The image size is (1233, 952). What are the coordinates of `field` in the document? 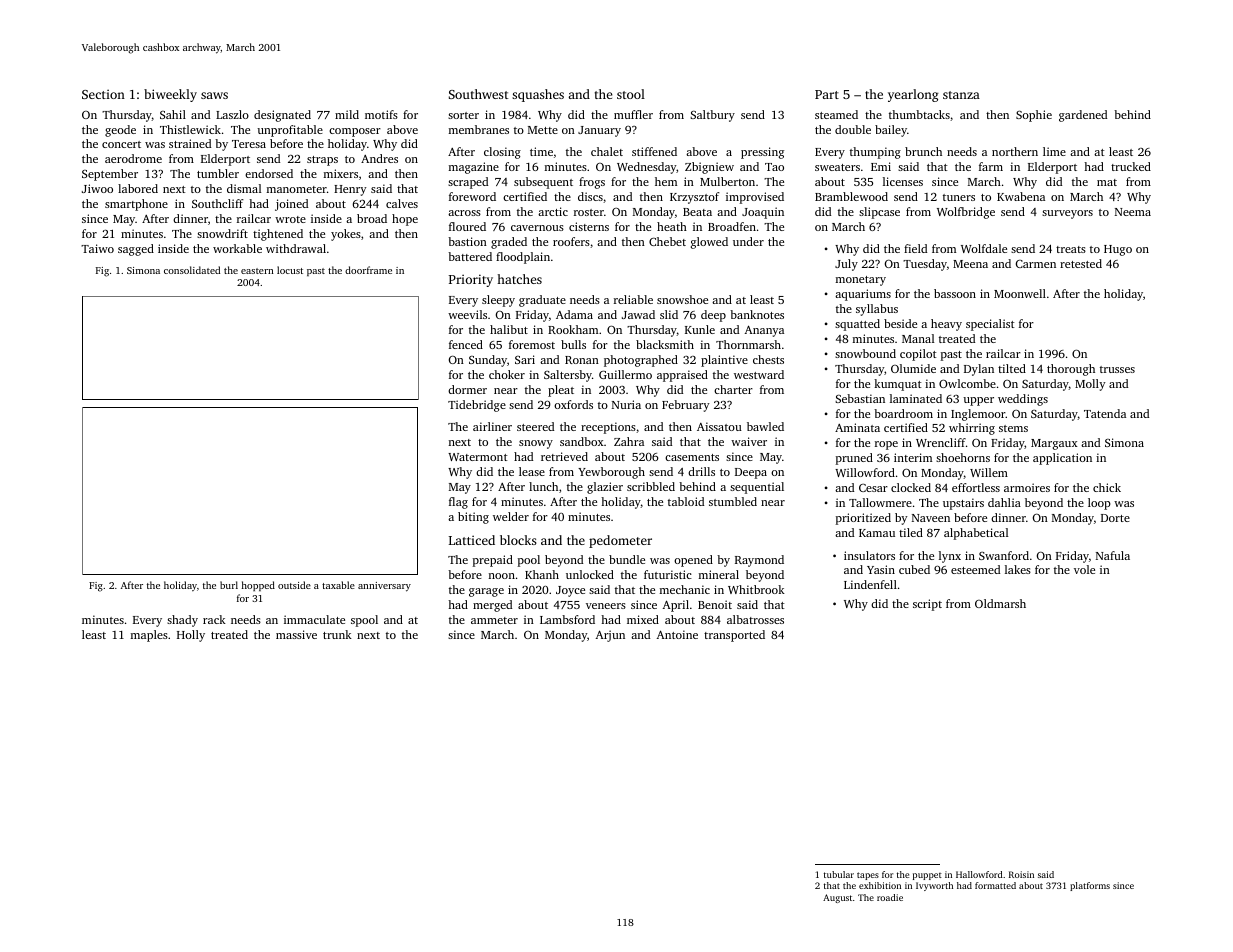 It's located at (915, 248).
